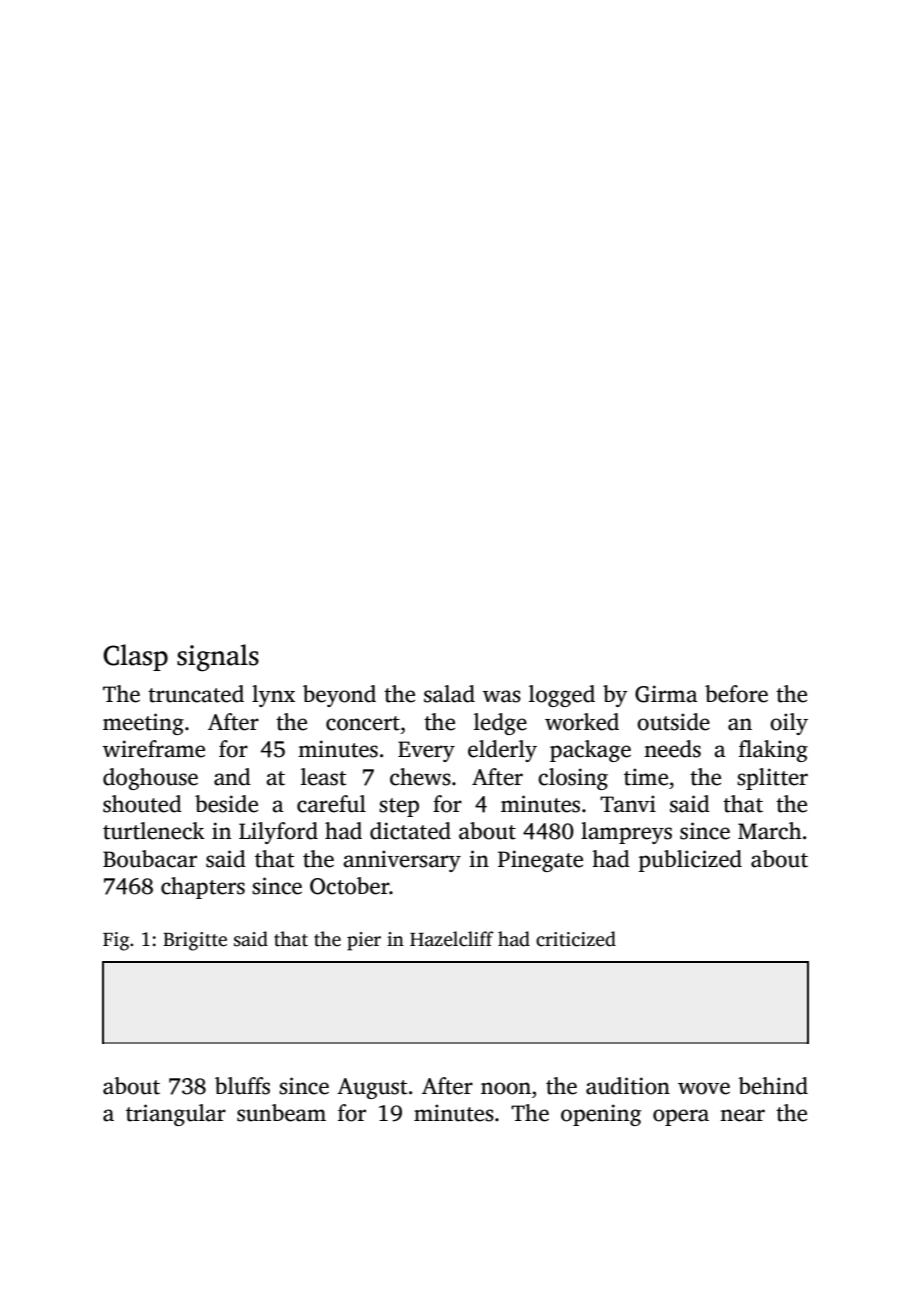 The width and height of the screenshot is (911, 1293). I want to click on needs, so click(672, 749).
